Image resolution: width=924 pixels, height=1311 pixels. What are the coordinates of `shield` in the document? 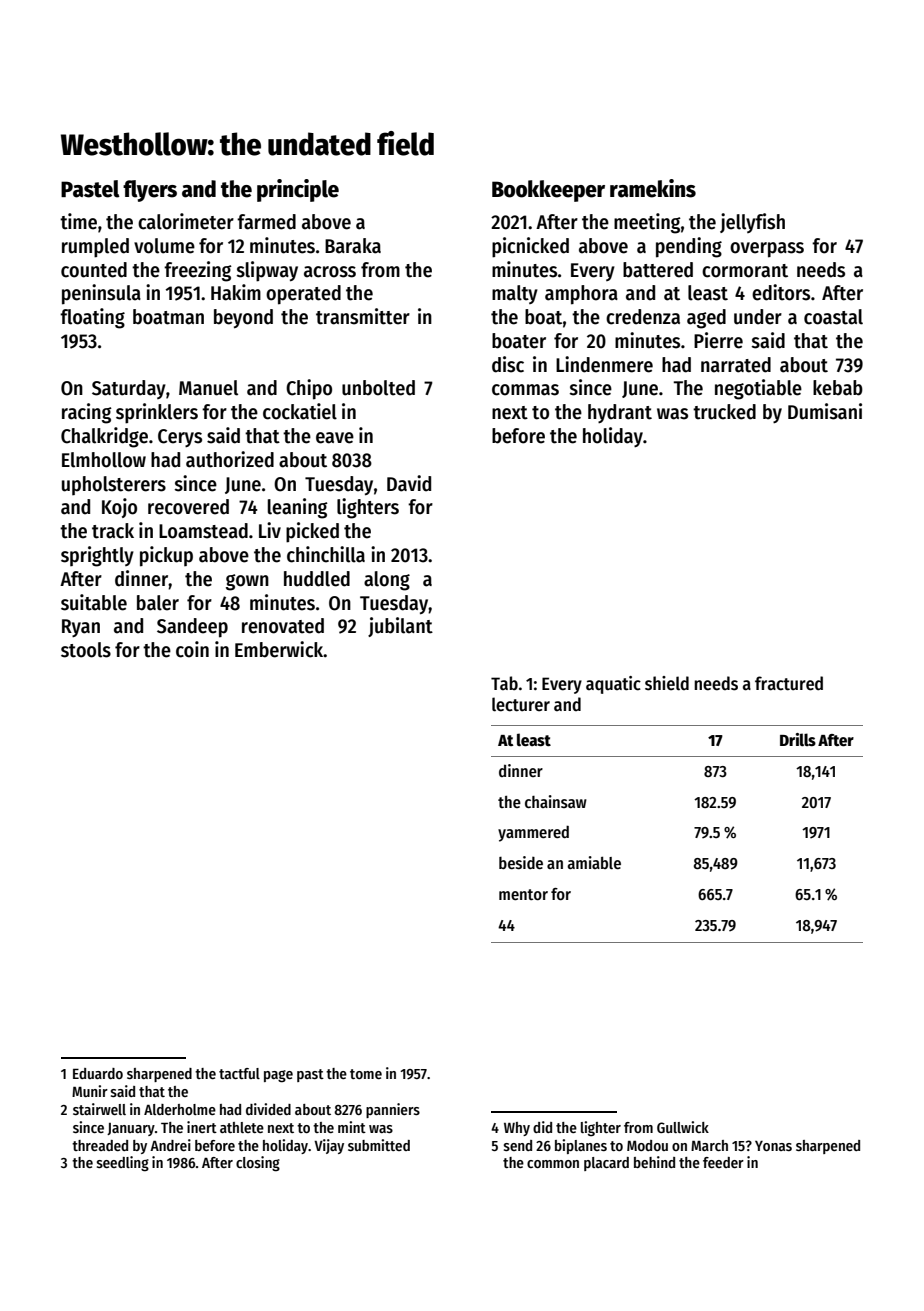 It's located at (667, 683).
